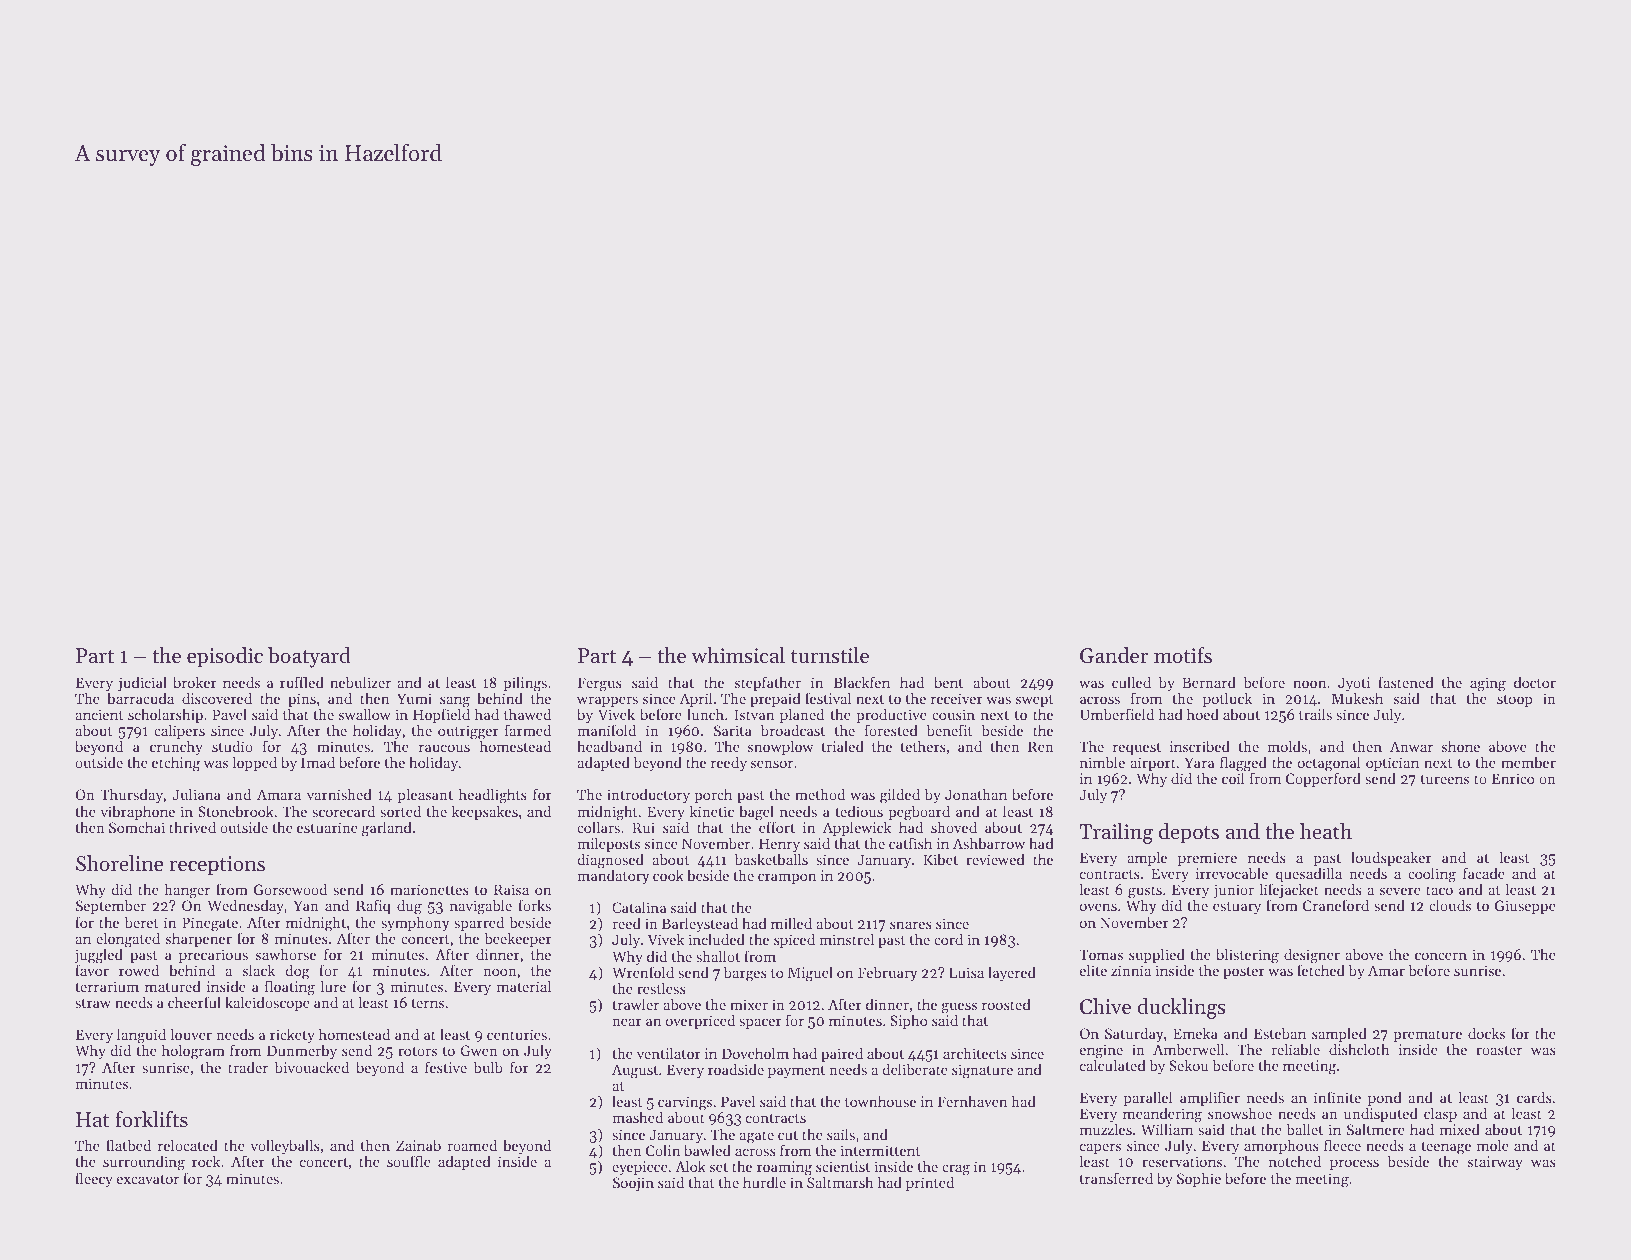 Image resolution: width=1631 pixels, height=1260 pixels. Describe the element at coordinates (1323, 780) in the image. I see `Copperford` at that location.
